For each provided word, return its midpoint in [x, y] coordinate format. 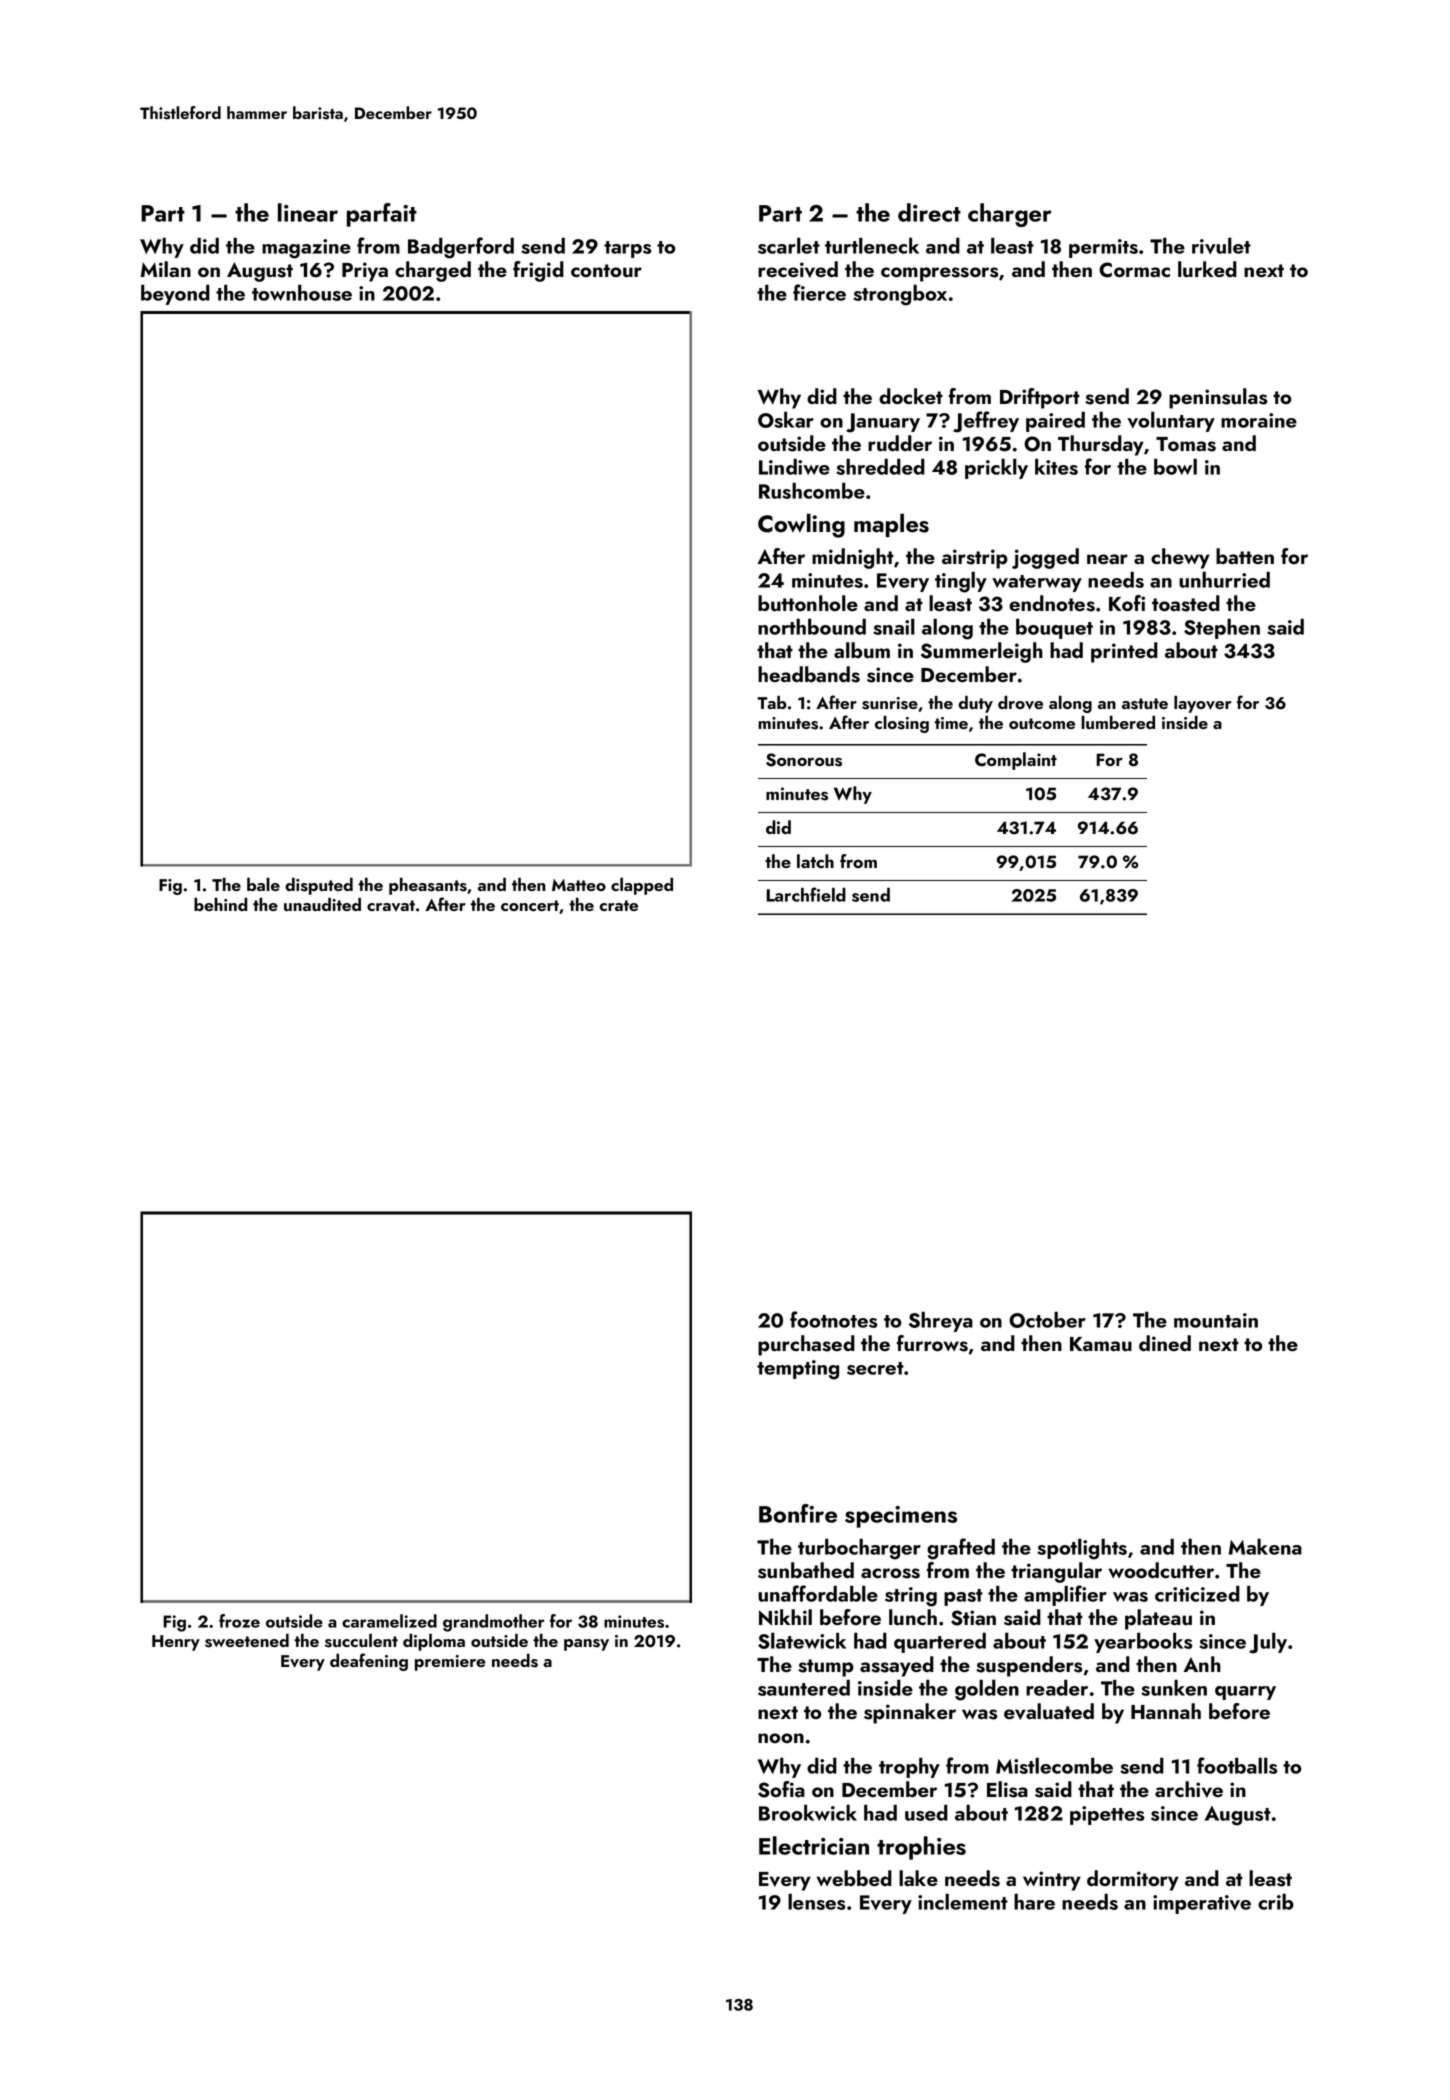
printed [1124, 652]
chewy [1180, 558]
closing [902, 724]
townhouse [302, 292]
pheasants [428, 886]
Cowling [801, 525]
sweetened [247, 1641]
